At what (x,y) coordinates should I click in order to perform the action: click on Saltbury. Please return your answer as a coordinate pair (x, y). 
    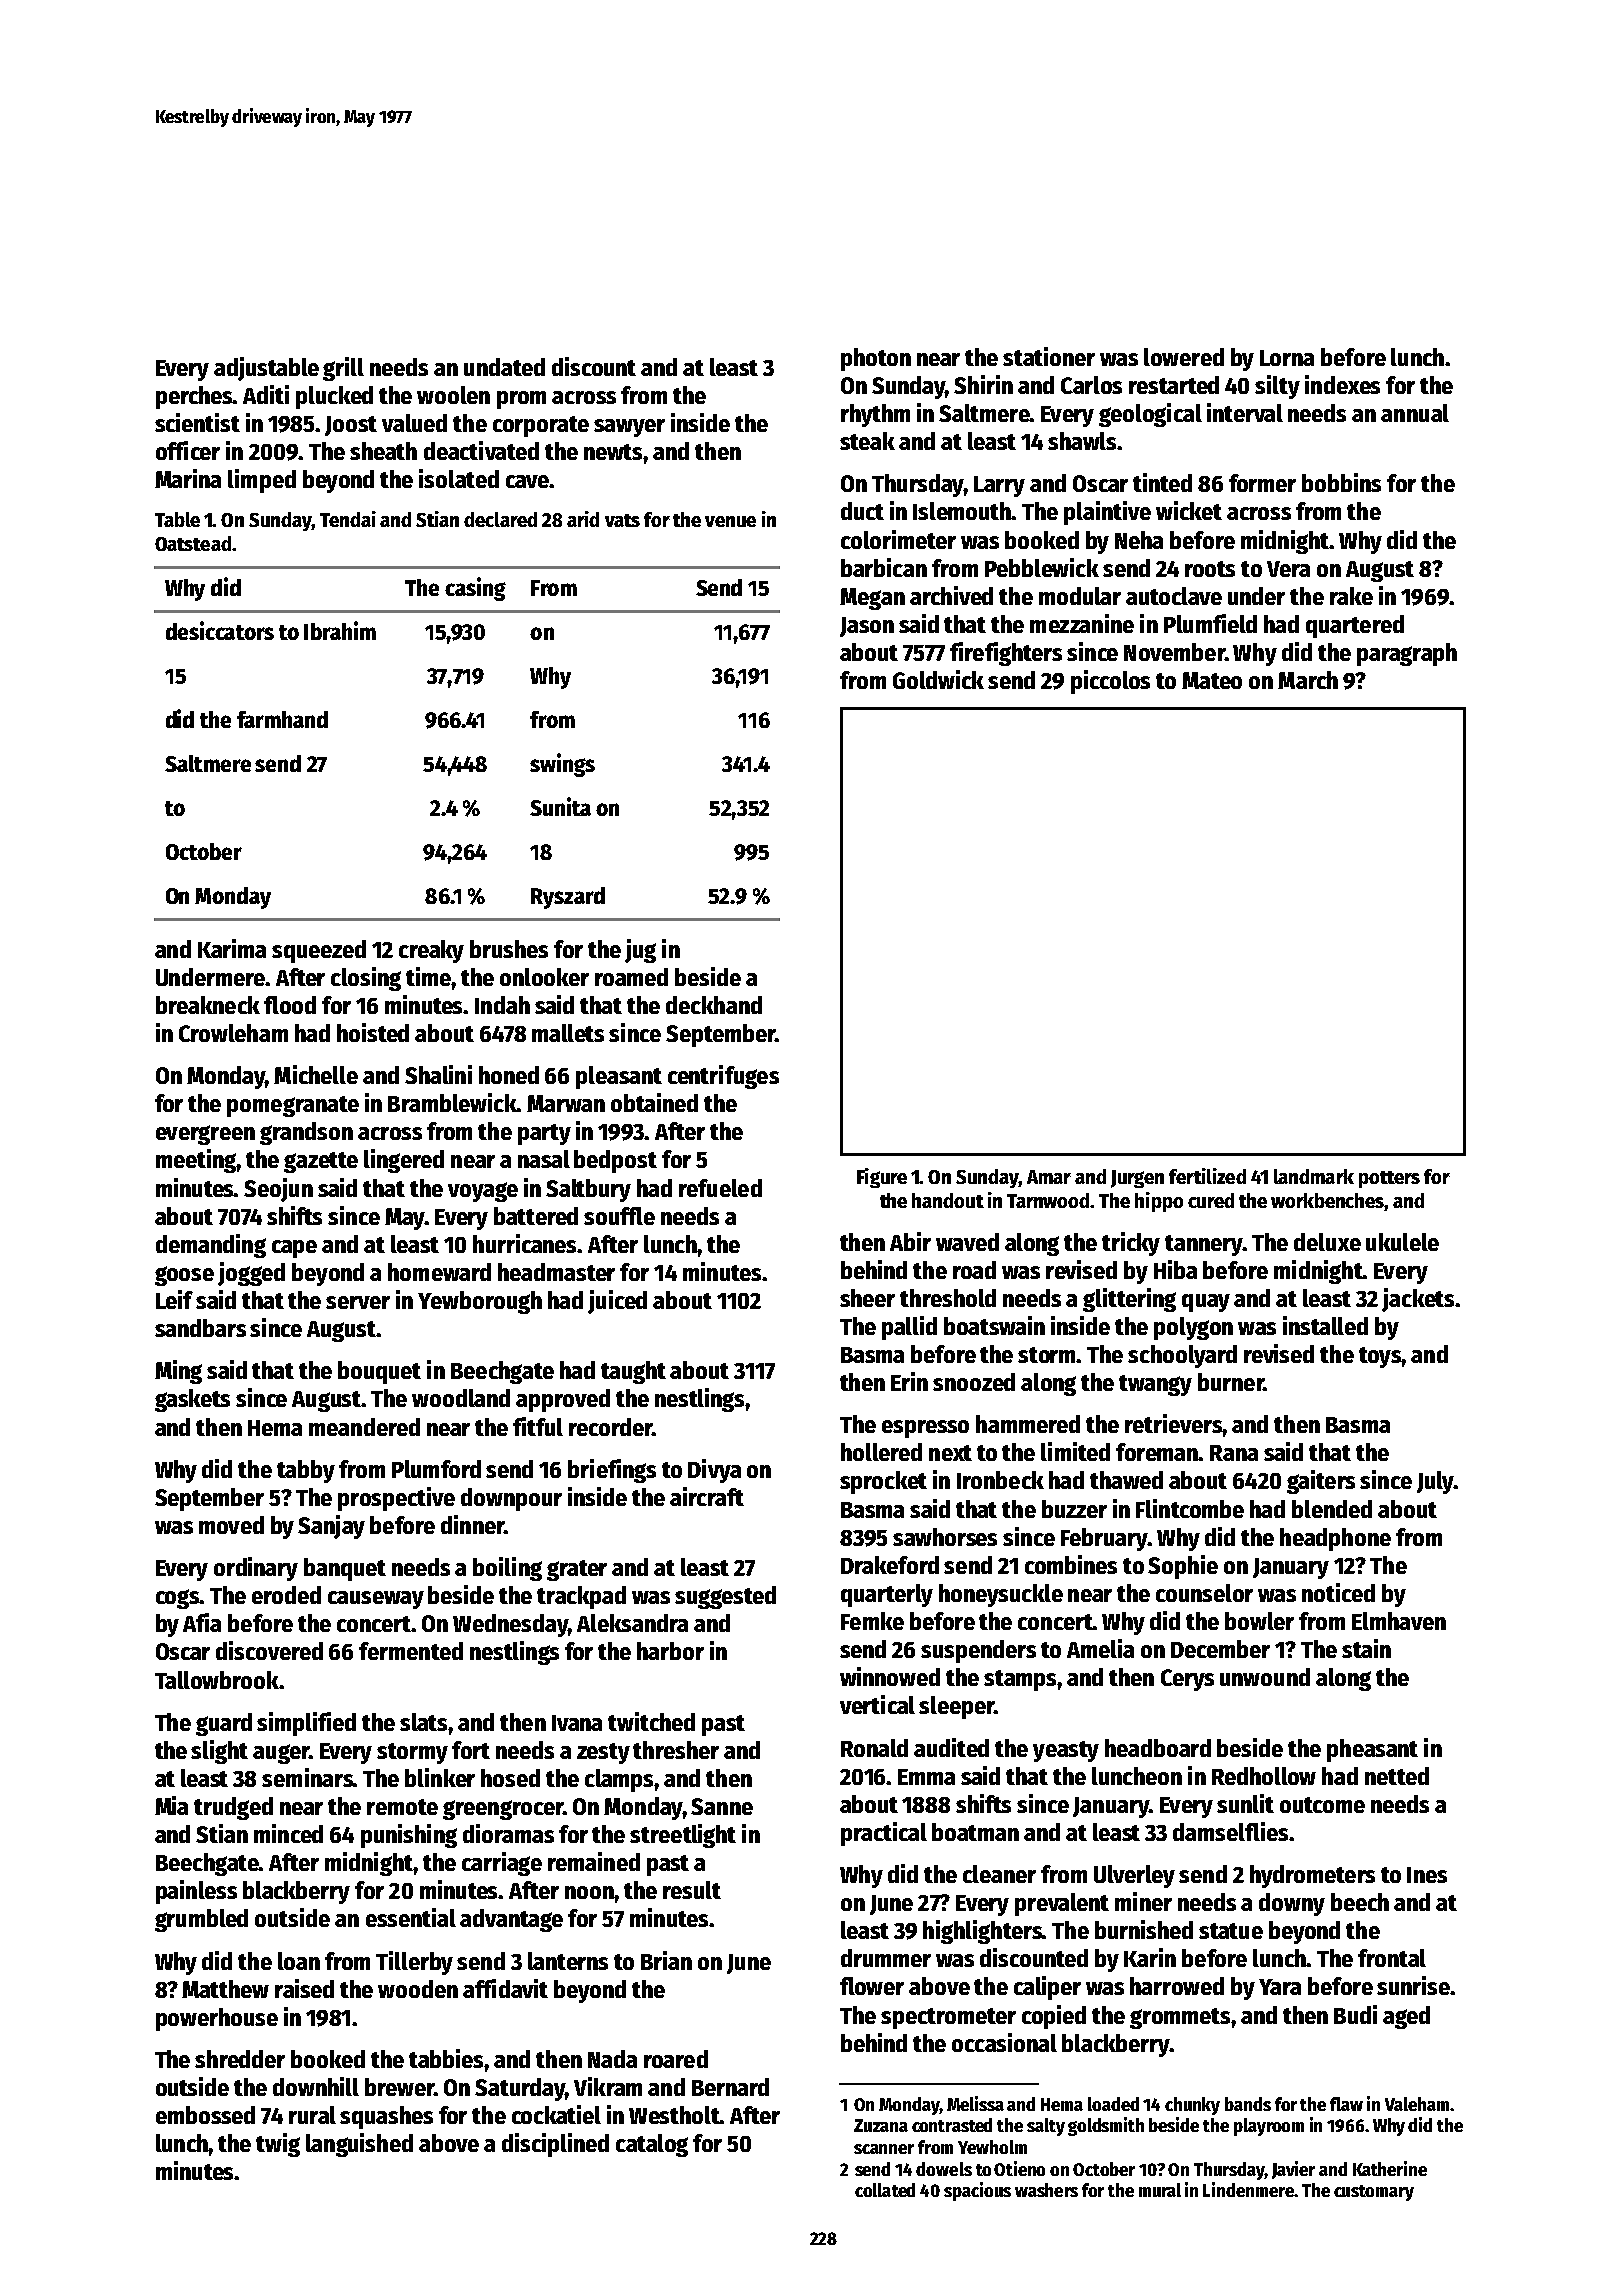
    Looking at the image, I should click on (588, 1190).
